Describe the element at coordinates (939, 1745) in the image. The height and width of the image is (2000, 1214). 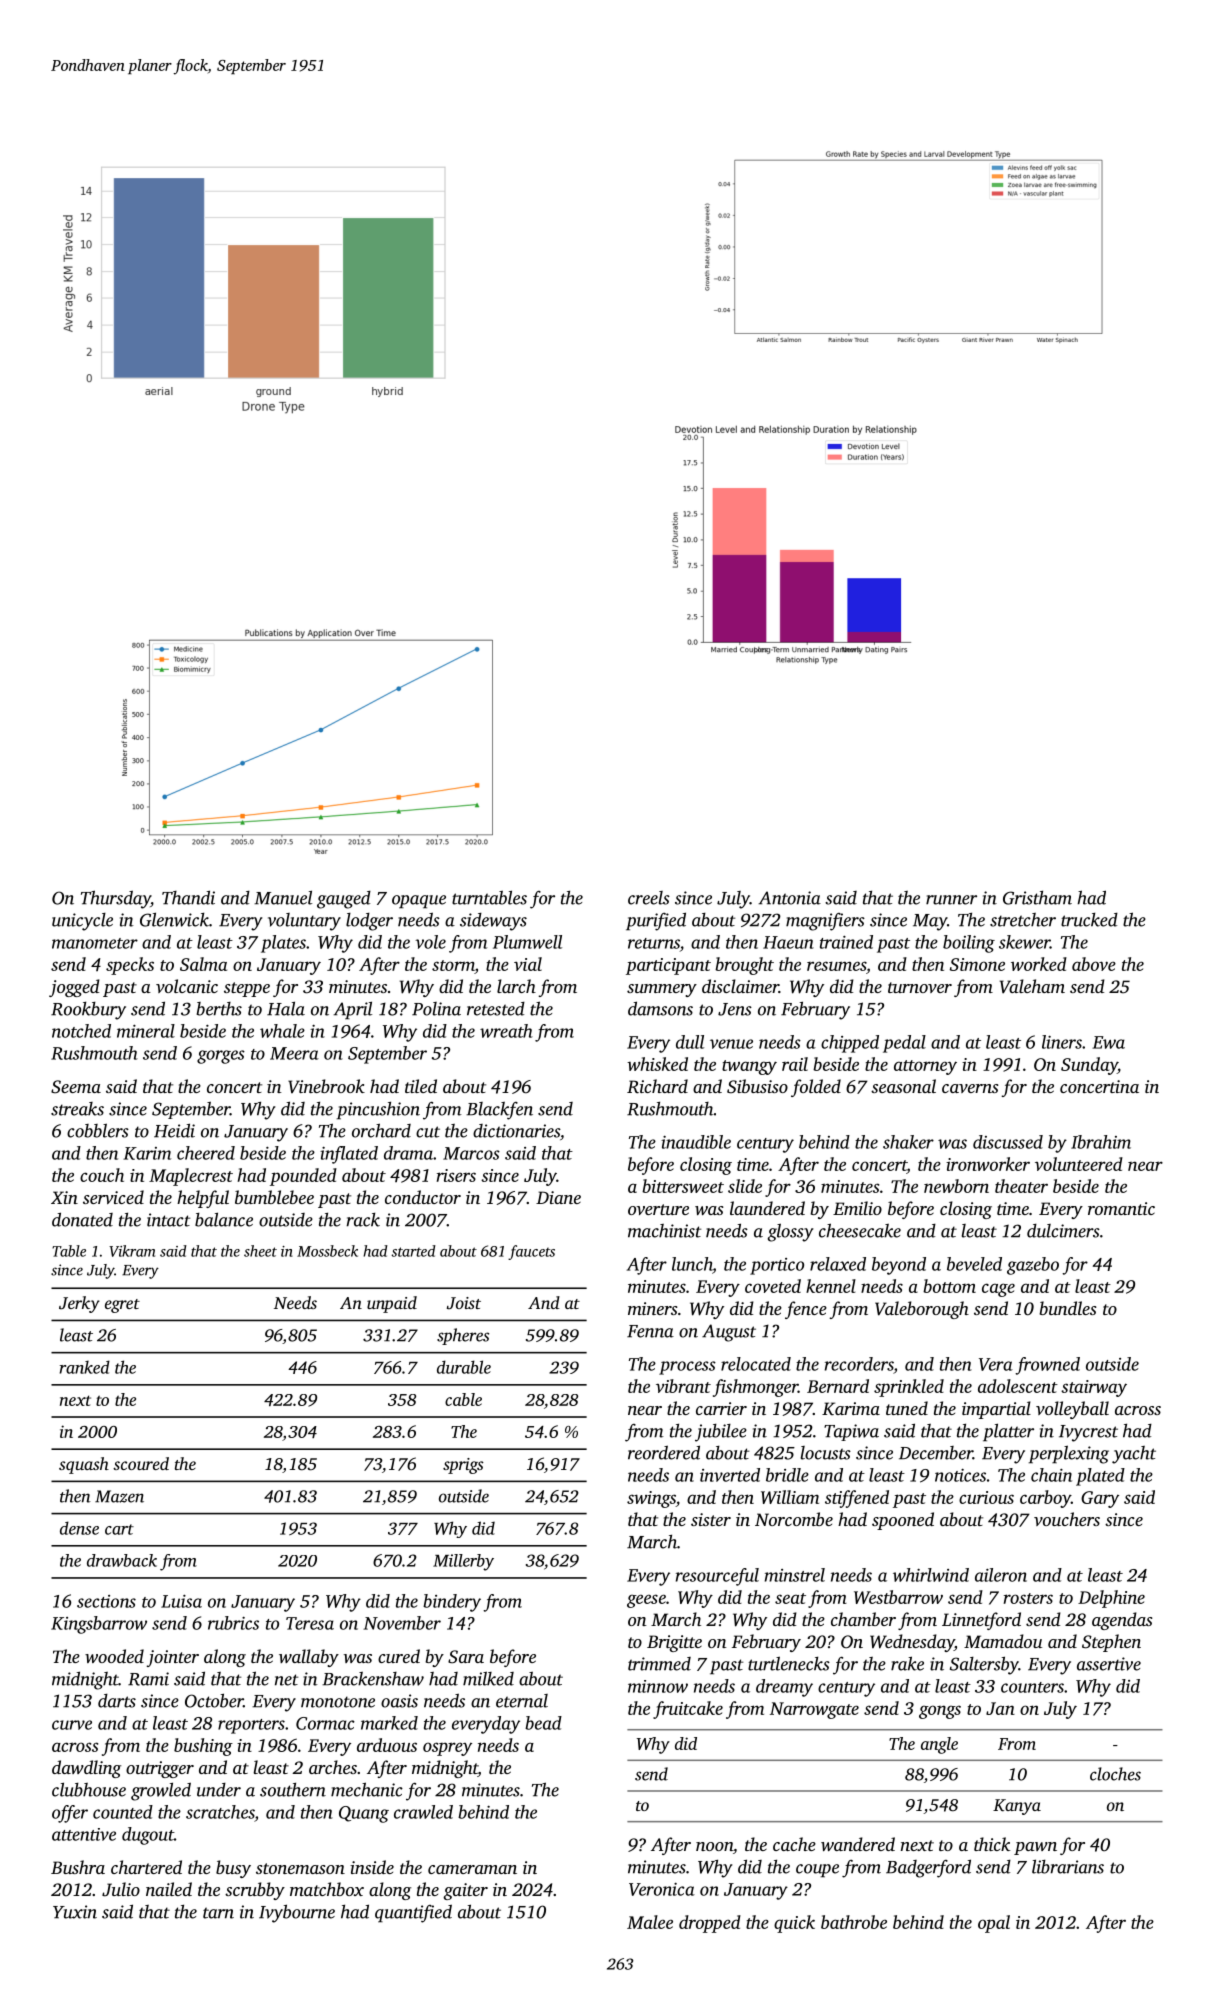
I see `angle` at that location.
